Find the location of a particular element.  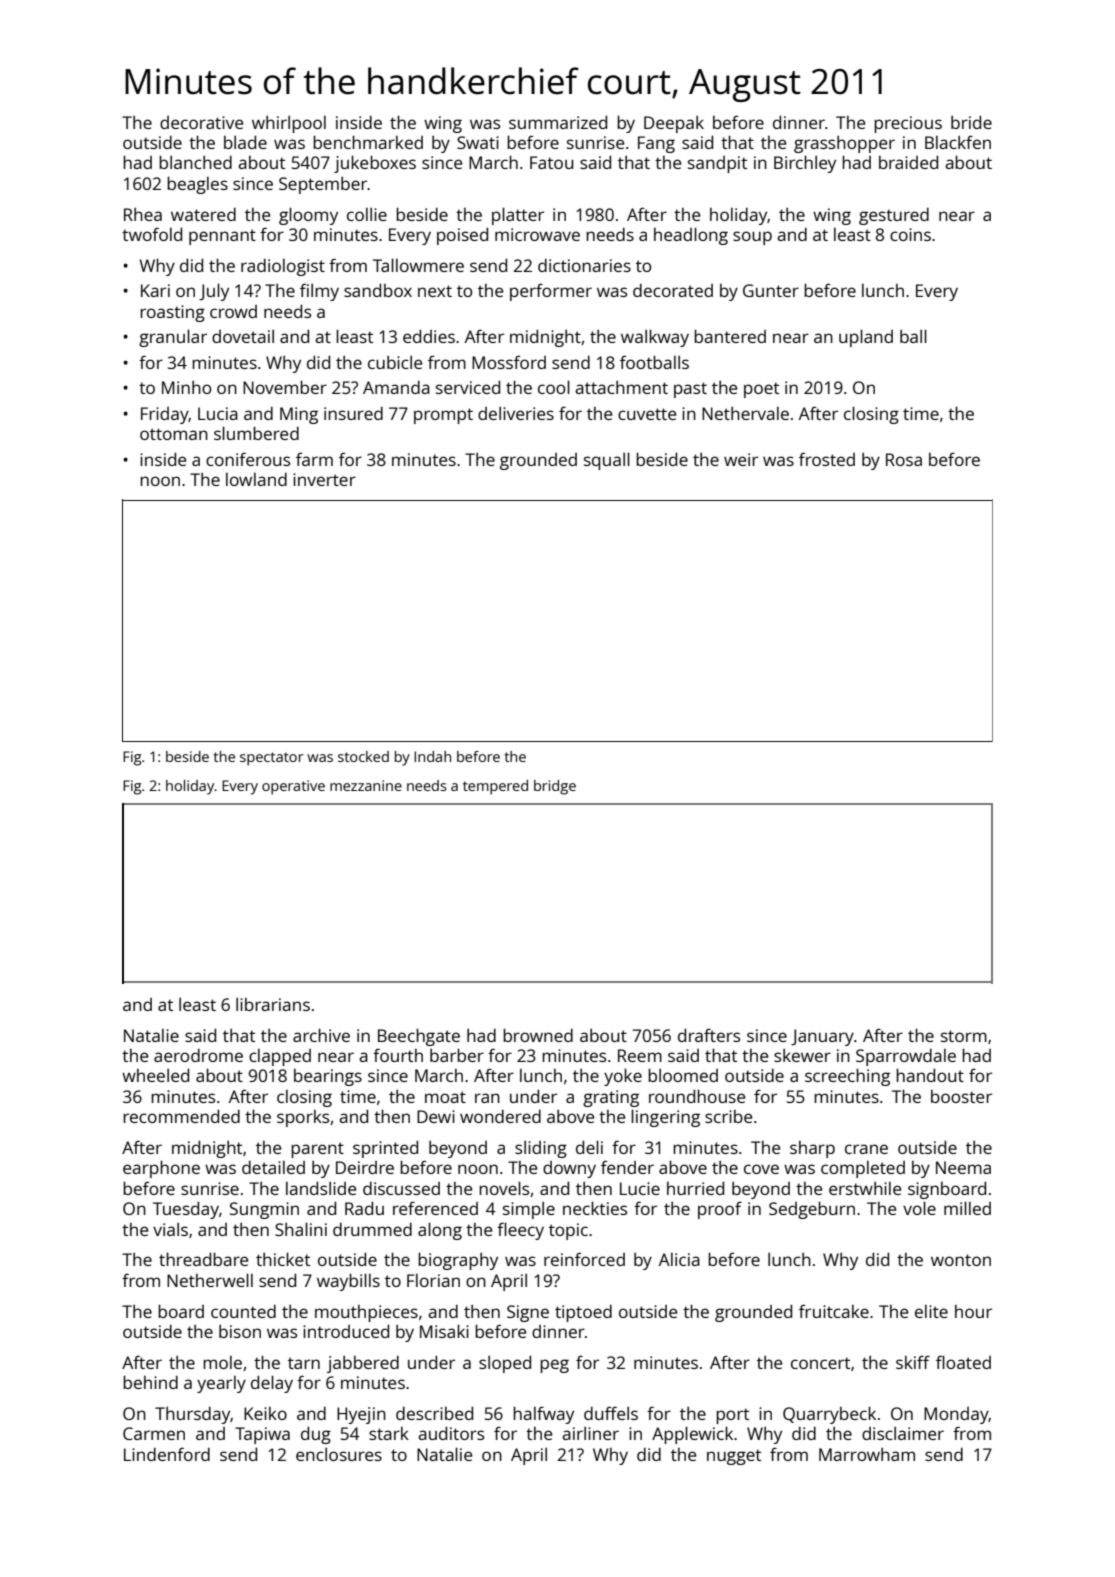

dug is located at coordinates (316, 1435).
